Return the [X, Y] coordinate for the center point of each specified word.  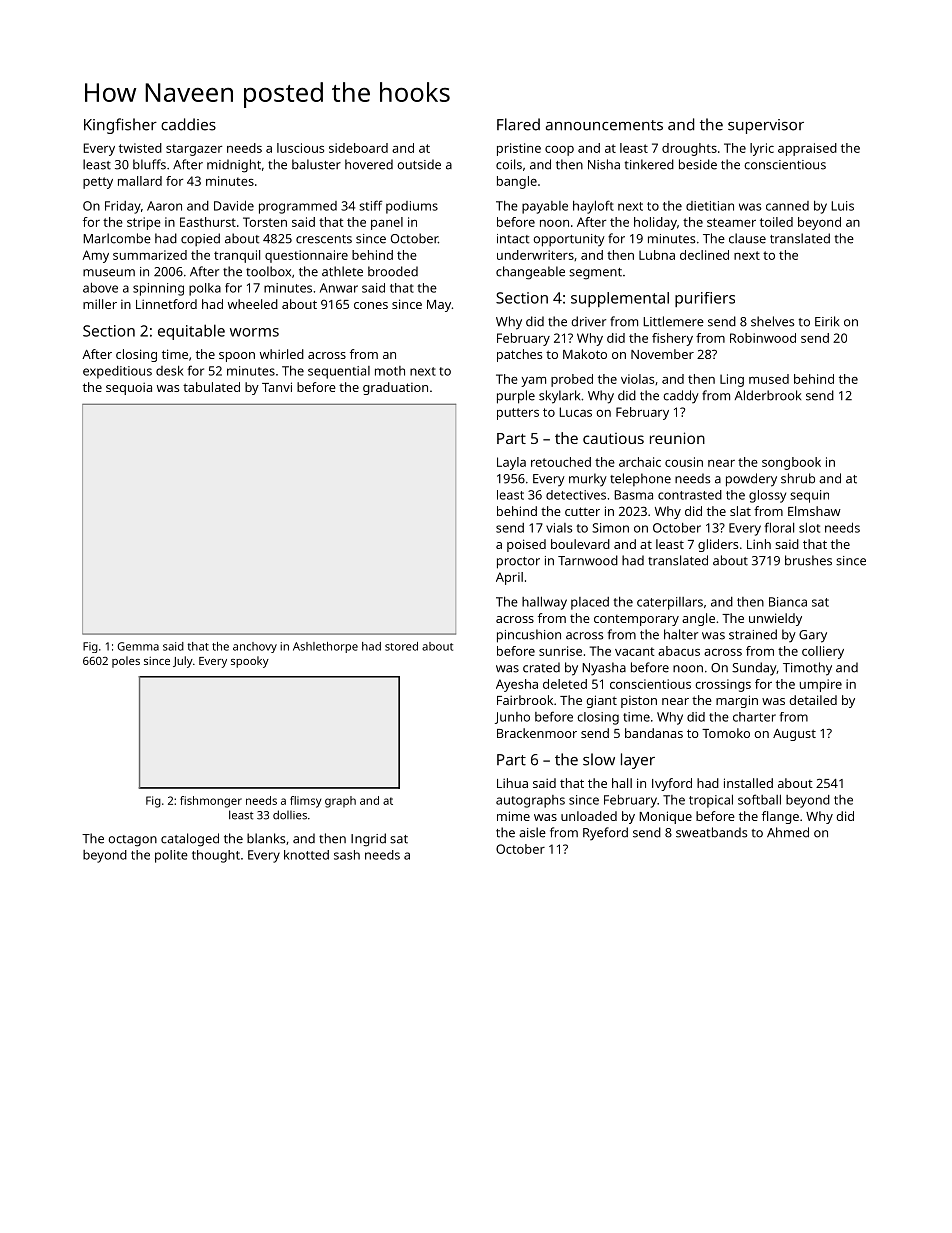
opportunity [569, 240]
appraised [807, 149]
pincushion [529, 636]
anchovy [255, 647]
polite [171, 856]
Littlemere [673, 321]
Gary [813, 636]
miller [100, 304]
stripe [144, 223]
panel [387, 223]
